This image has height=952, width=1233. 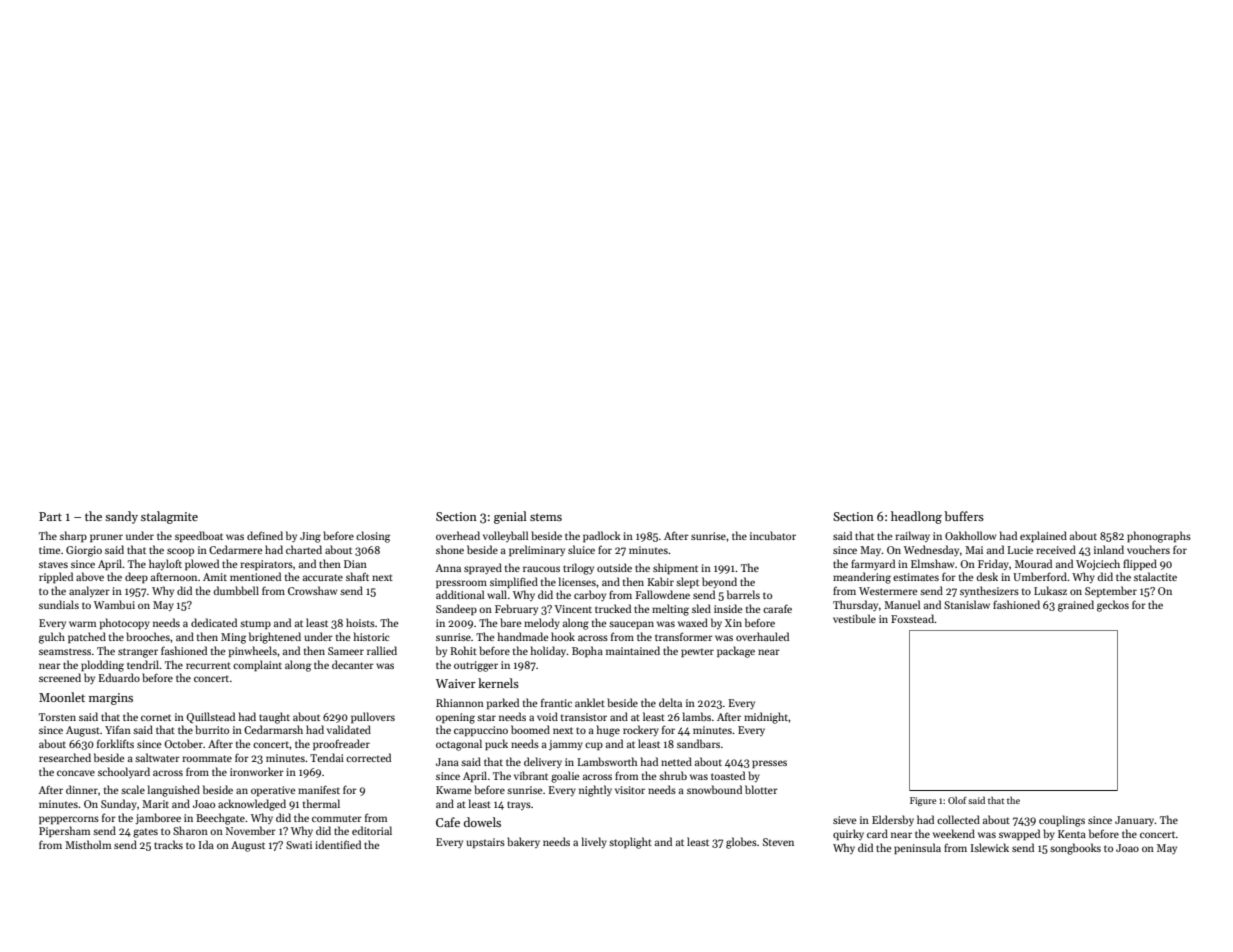 I want to click on taught, so click(x=274, y=718).
